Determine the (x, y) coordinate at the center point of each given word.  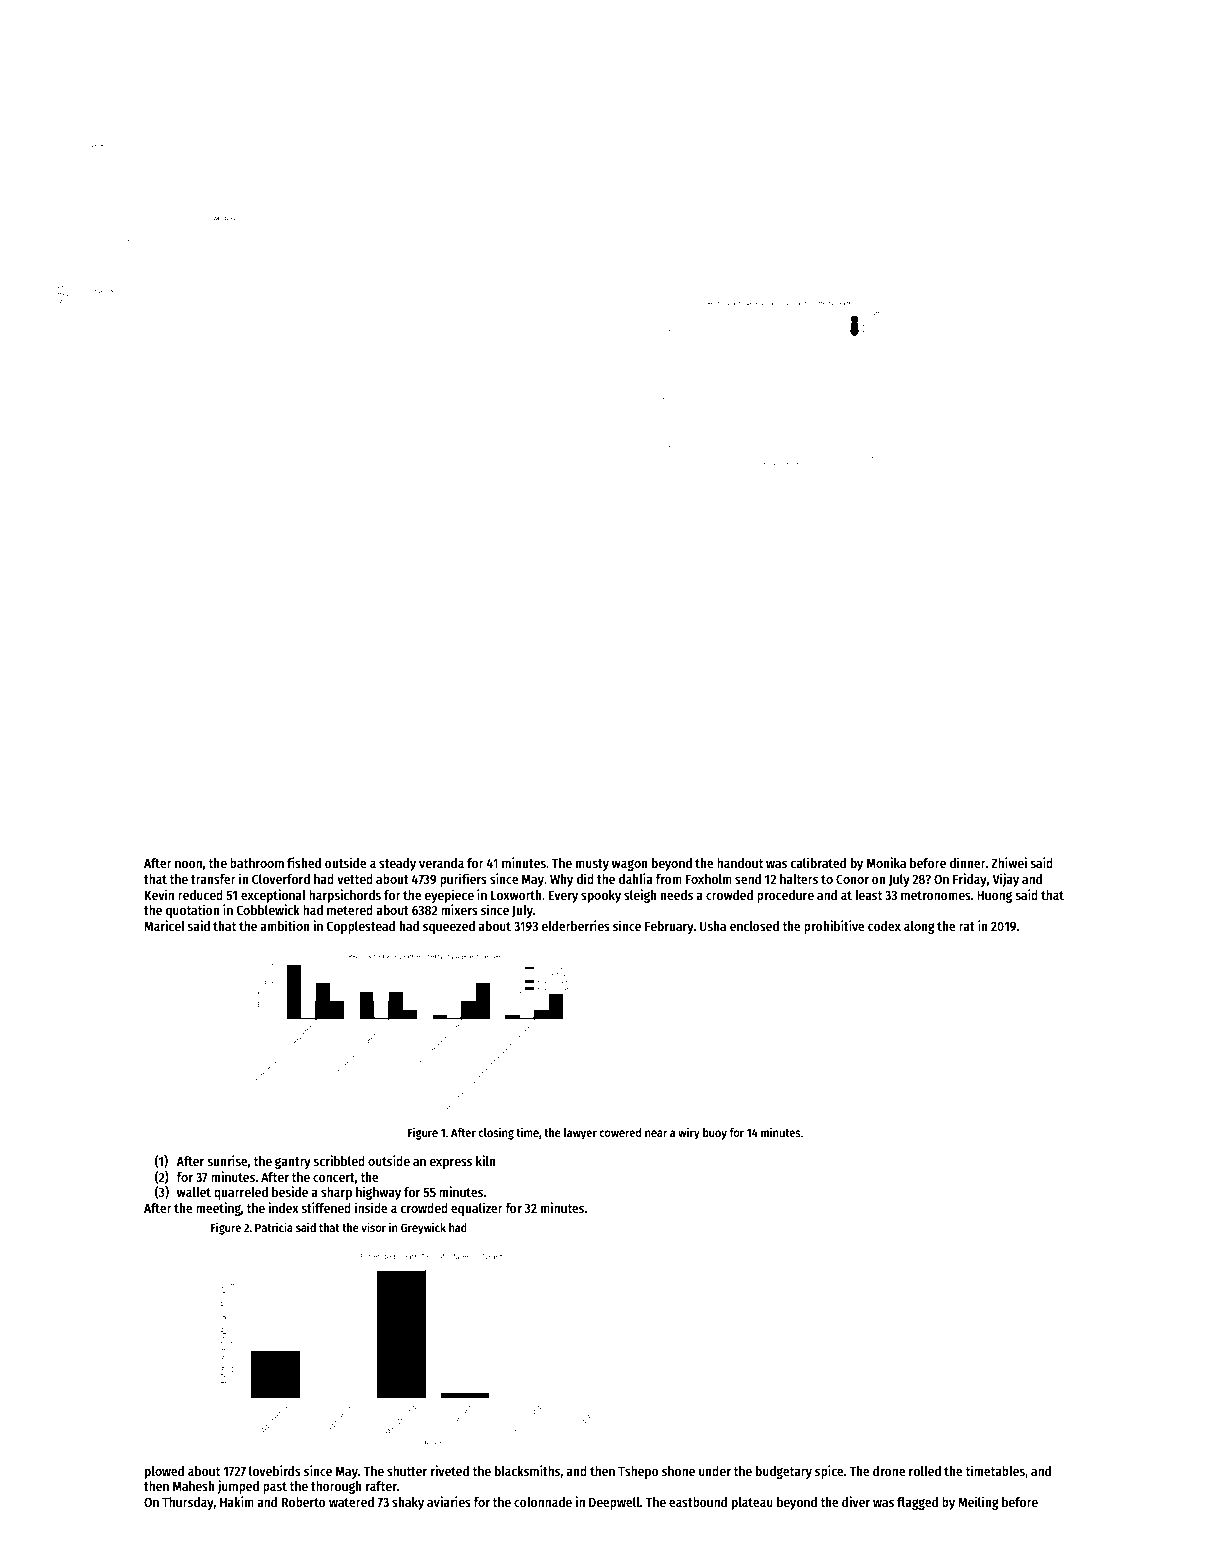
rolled (925, 1471)
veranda (441, 863)
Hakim (237, 1501)
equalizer (477, 1209)
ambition (285, 925)
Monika (886, 862)
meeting (218, 1209)
